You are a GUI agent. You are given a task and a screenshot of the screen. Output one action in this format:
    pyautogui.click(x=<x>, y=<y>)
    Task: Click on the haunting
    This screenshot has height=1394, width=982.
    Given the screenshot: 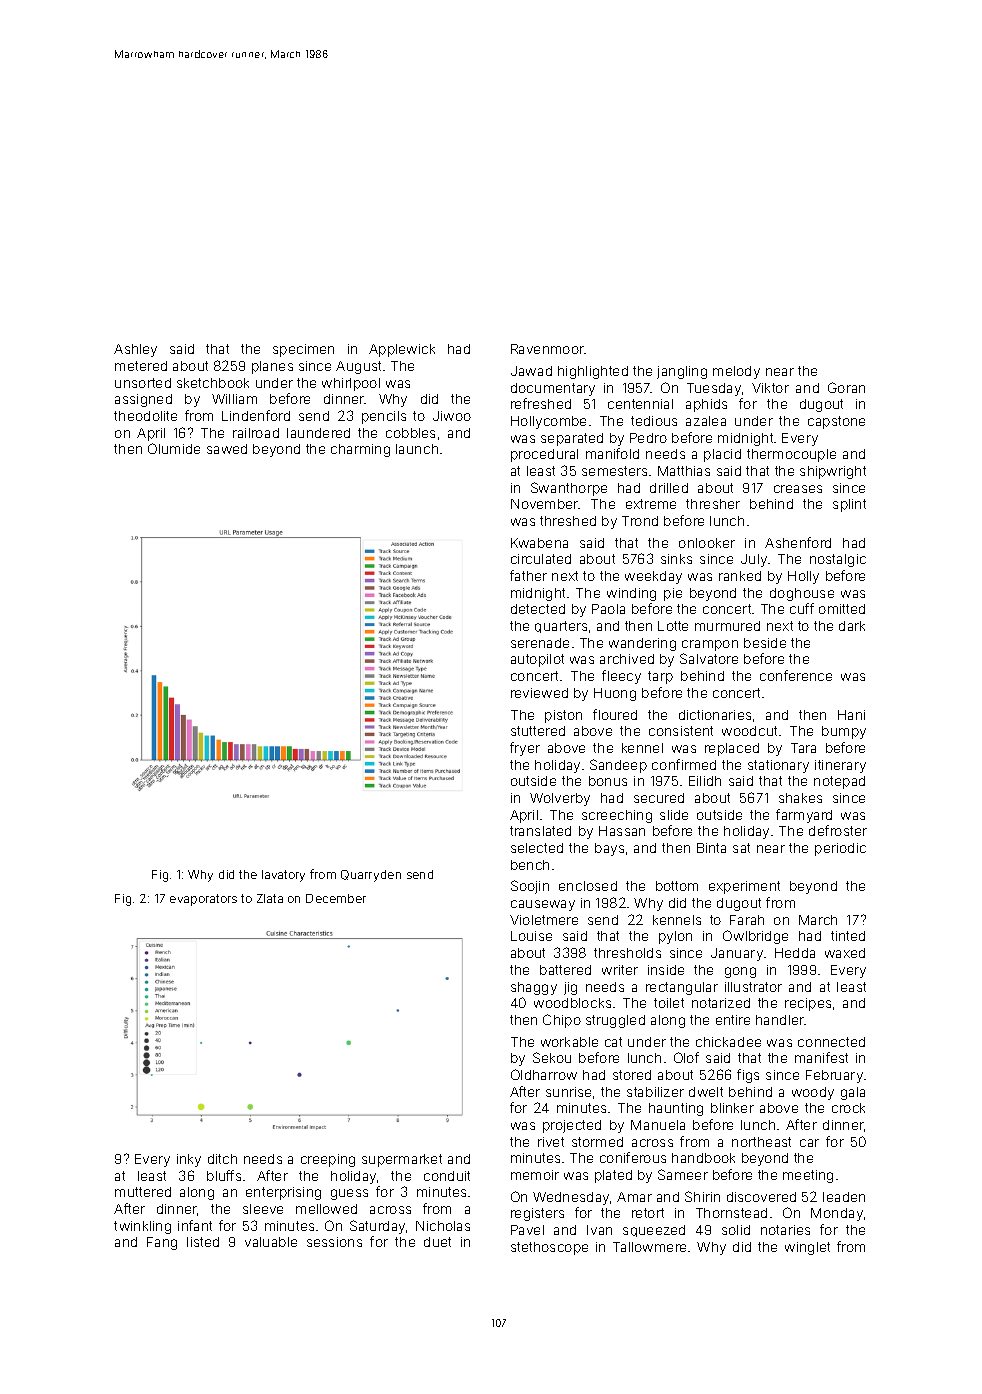 What is the action you would take?
    pyautogui.click(x=676, y=1109)
